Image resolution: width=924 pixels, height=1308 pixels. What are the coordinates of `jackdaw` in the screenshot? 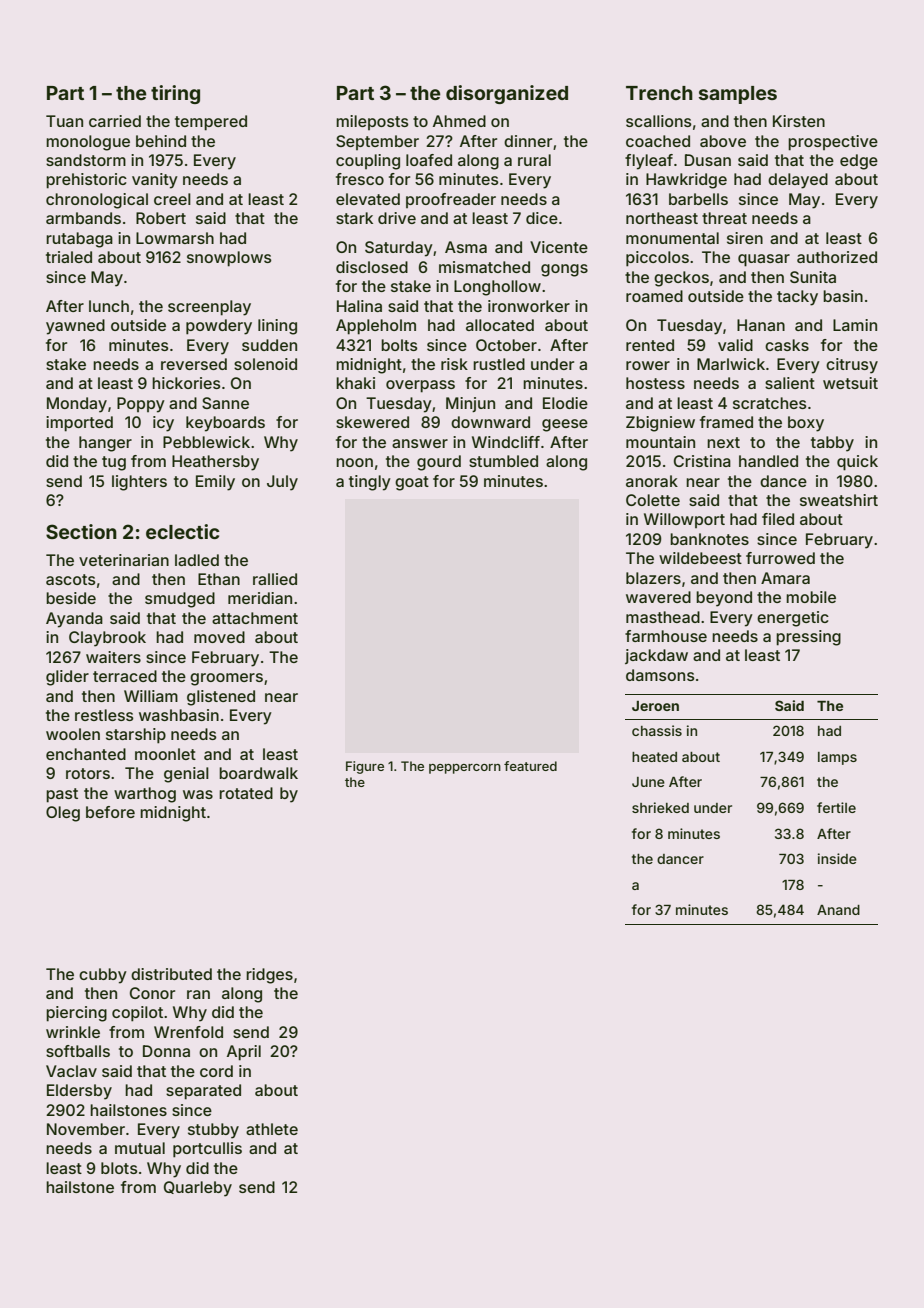 It's located at (656, 656).
